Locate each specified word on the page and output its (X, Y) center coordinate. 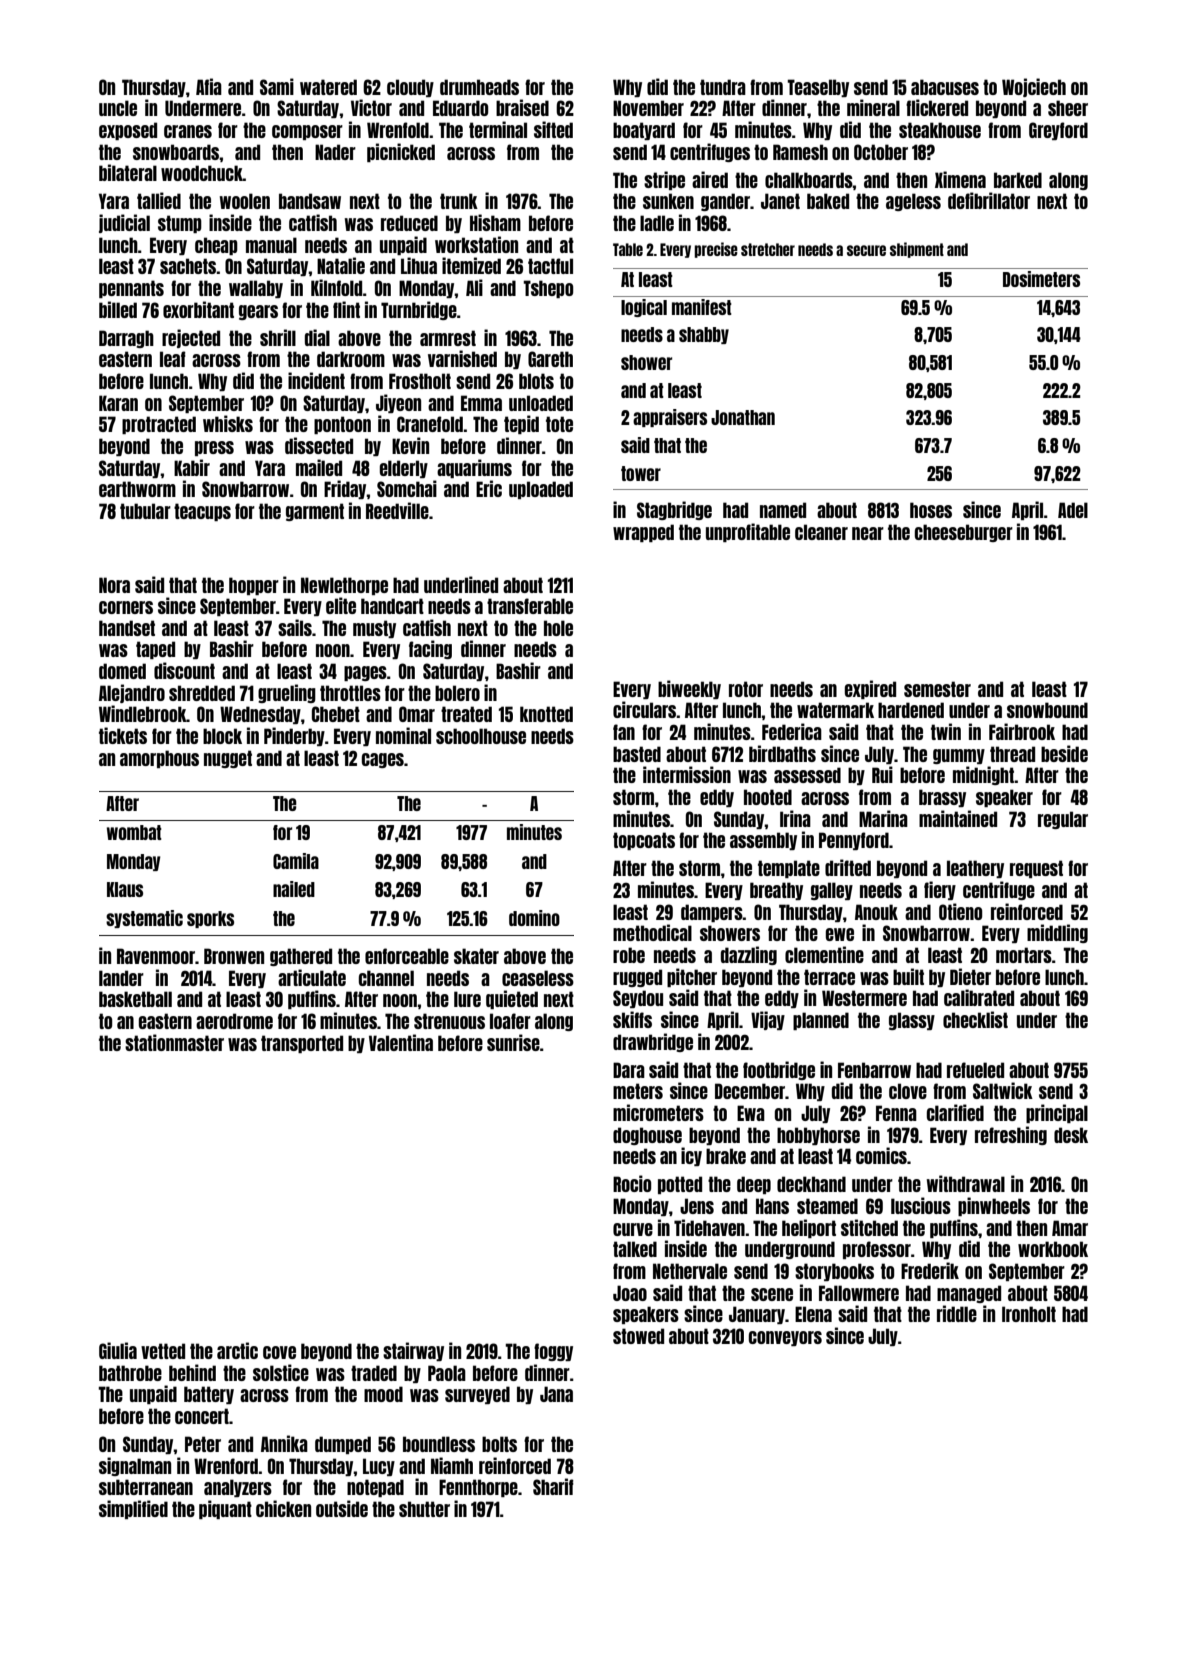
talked (635, 1249)
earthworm (137, 489)
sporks (210, 919)
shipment (917, 250)
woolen (245, 201)
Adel (1073, 510)
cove (279, 1352)
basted (637, 754)
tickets (123, 735)
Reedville (397, 510)
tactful (550, 266)
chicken (283, 1508)
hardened (911, 710)
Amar (1070, 1228)
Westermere (864, 998)
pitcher (692, 977)
